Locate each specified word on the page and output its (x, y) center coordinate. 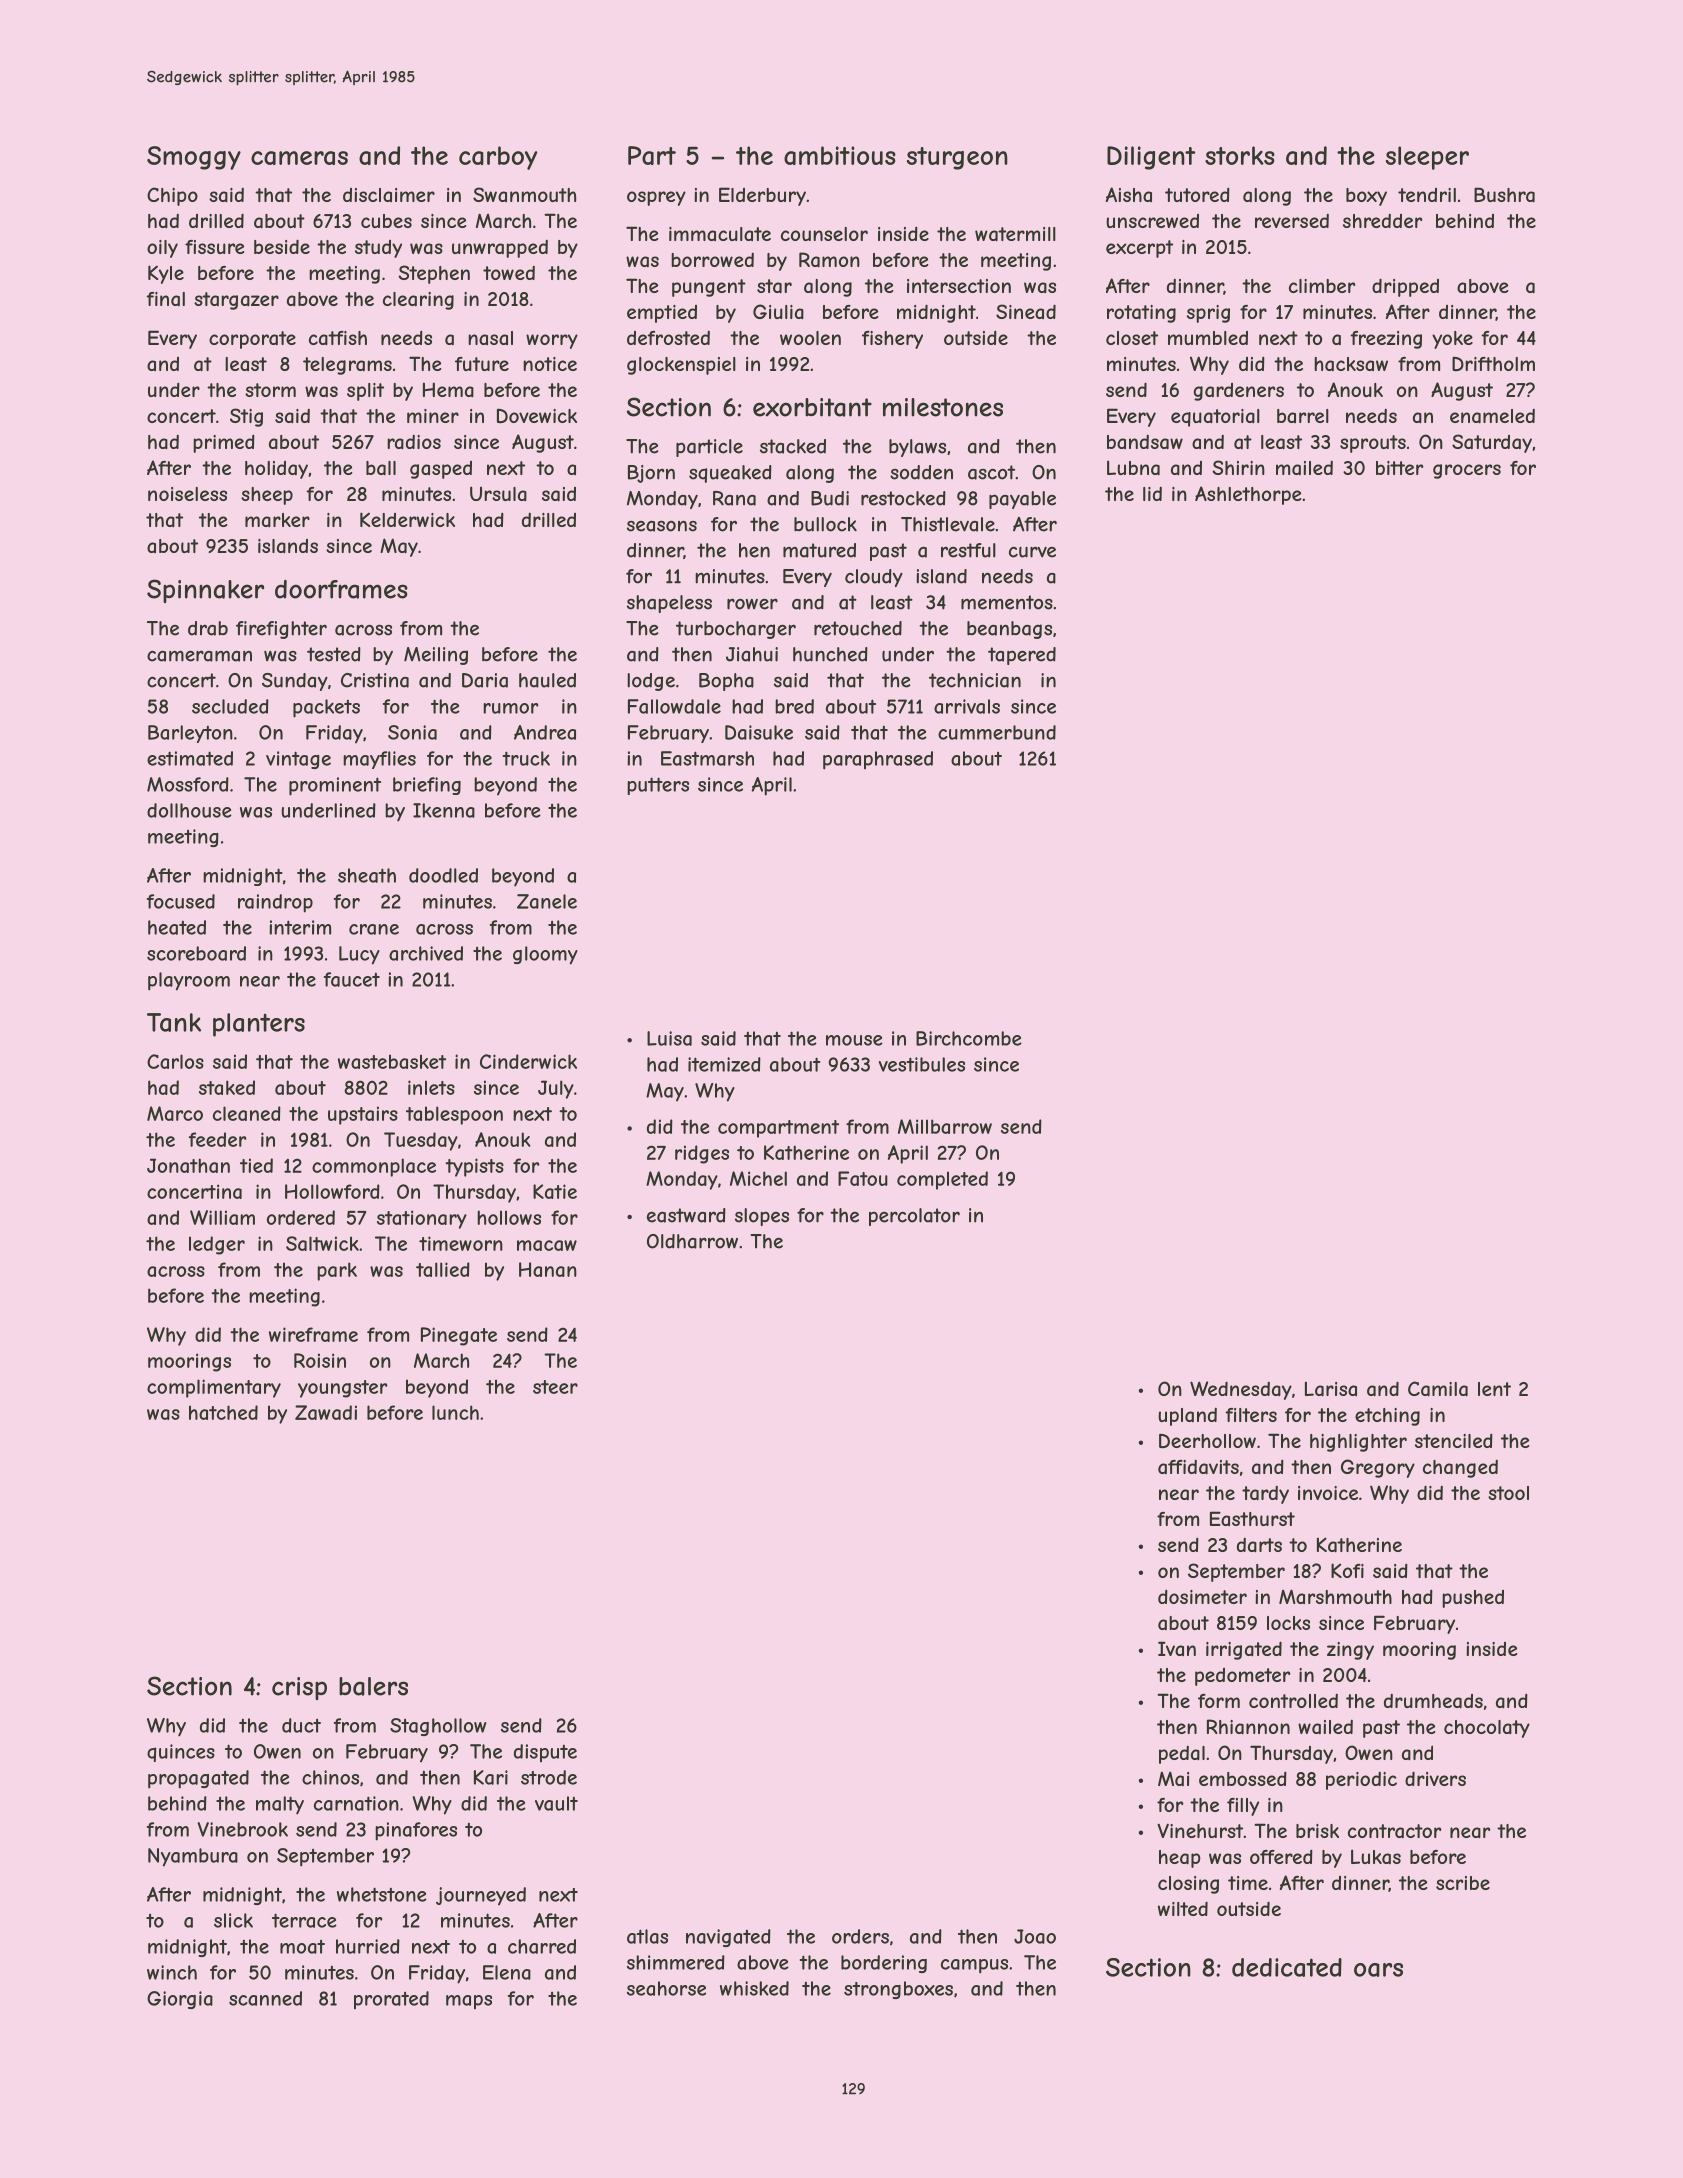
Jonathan (188, 1165)
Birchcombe (969, 1038)
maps (469, 2002)
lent (1494, 1389)
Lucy (359, 955)
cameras (299, 158)
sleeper (1427, 158)
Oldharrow (692, 1241)
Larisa (1331, 1389)
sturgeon (957, 158)
